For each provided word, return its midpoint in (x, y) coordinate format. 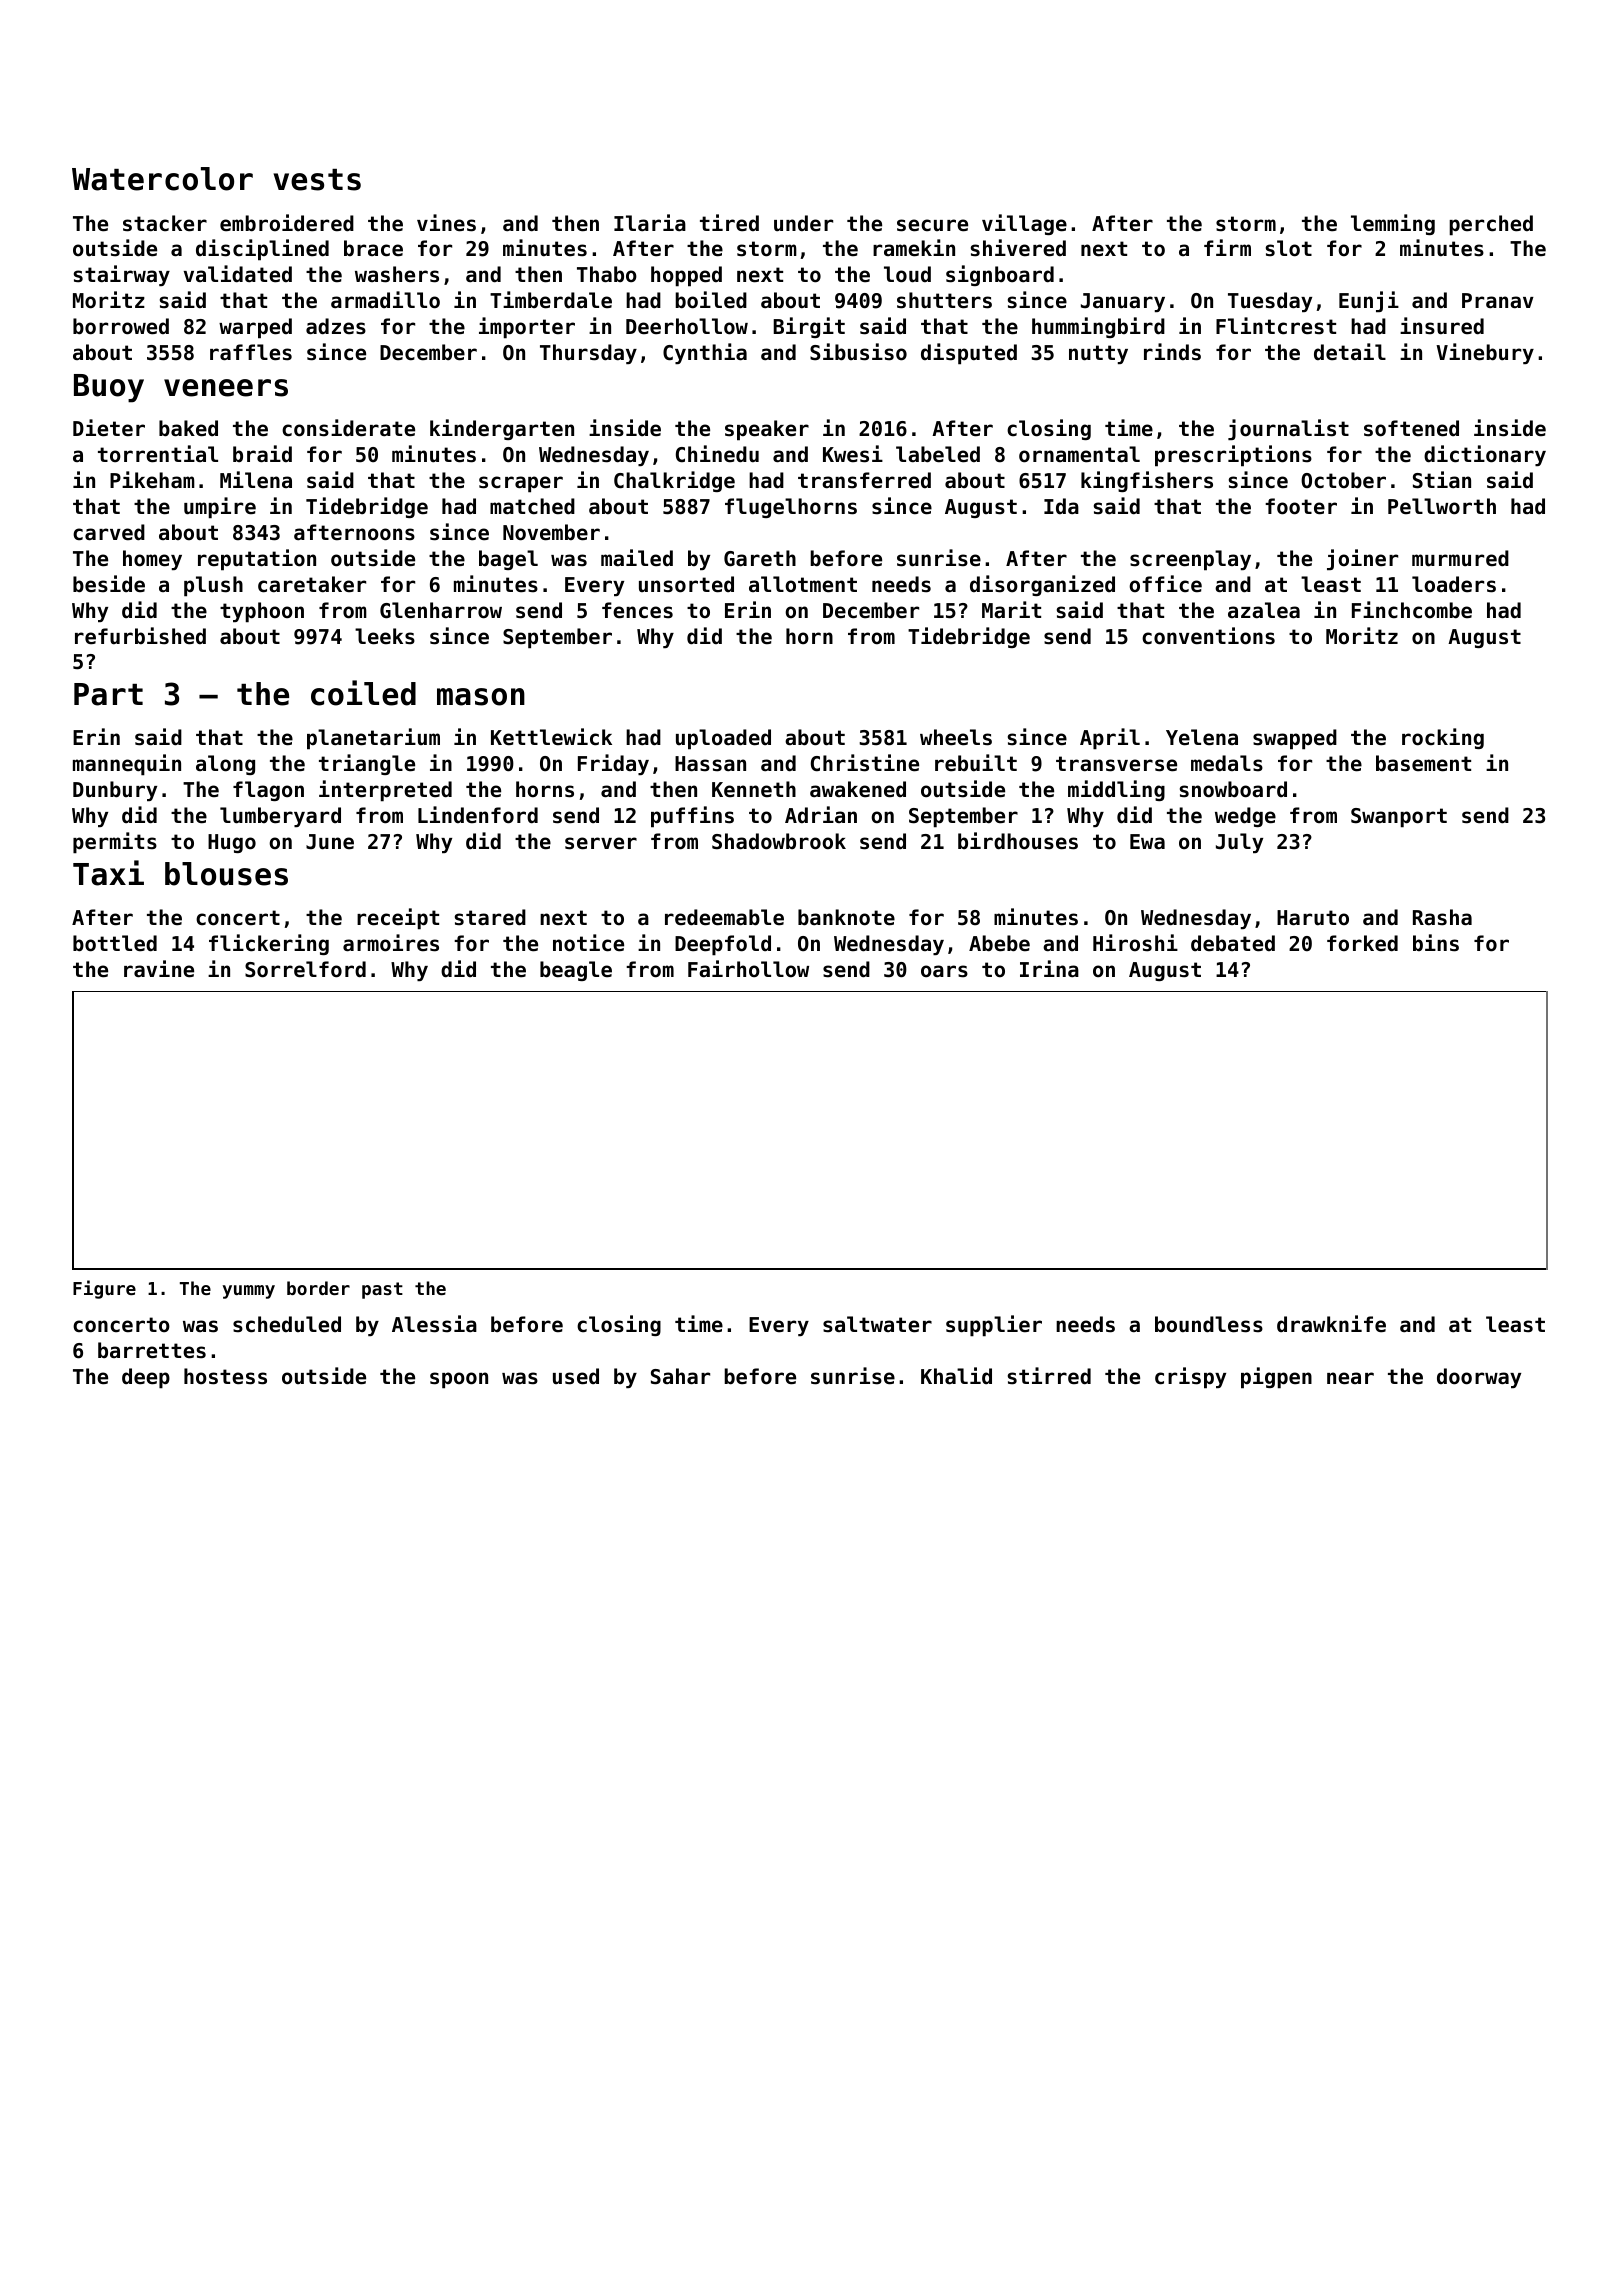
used (576, 1376)
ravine (159, 969)
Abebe (999, 943)
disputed (969, 354)
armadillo (385, 300)
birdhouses (1018, 841)
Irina (1049, 968)
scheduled (287, 1324)
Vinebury (1485, 353)
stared (490, 917)
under (803, 223)
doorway (1479, 1378)
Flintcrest (1276, 326)
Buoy (109, 388)
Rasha (1442, 917)
